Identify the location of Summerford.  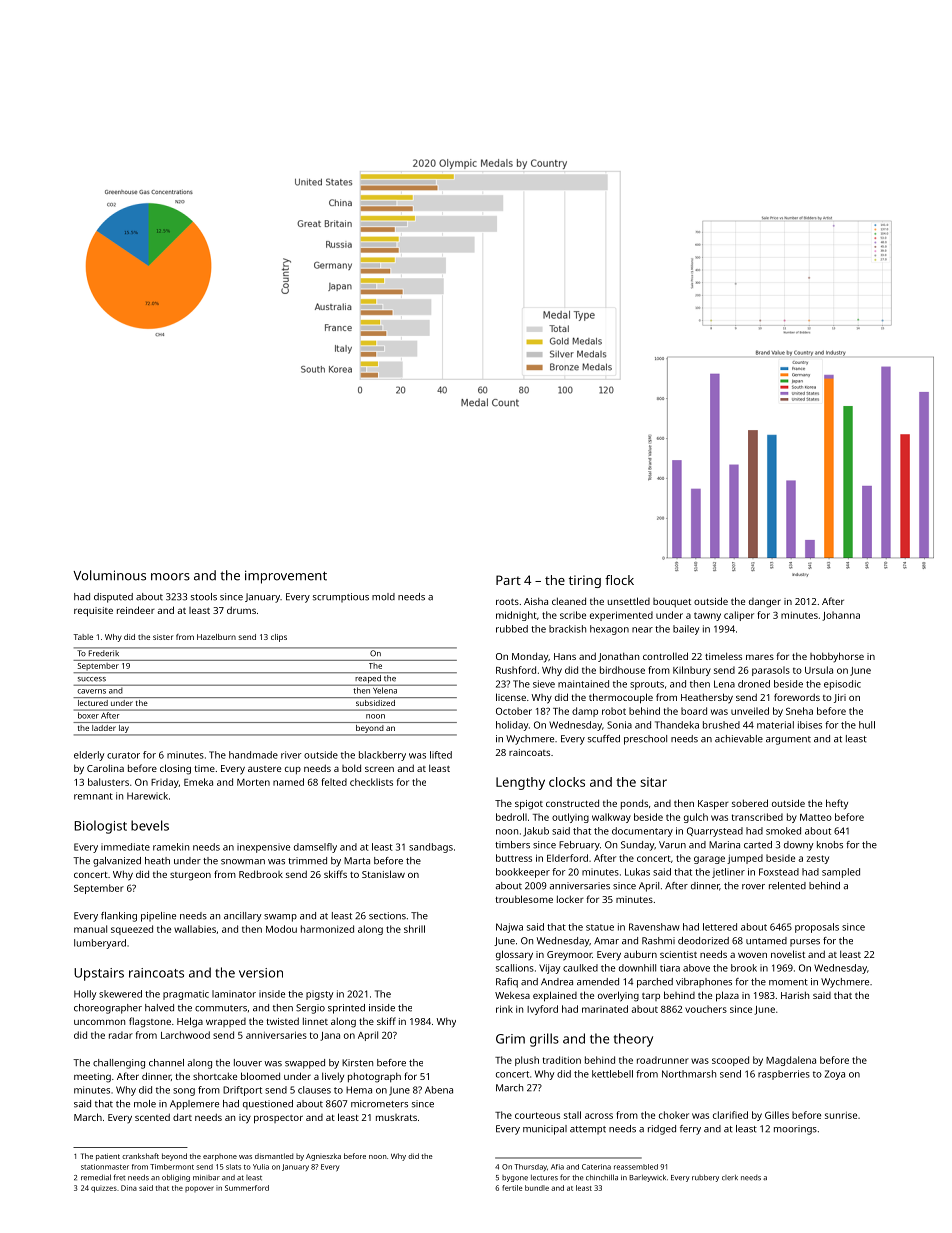
(247, 1188).
